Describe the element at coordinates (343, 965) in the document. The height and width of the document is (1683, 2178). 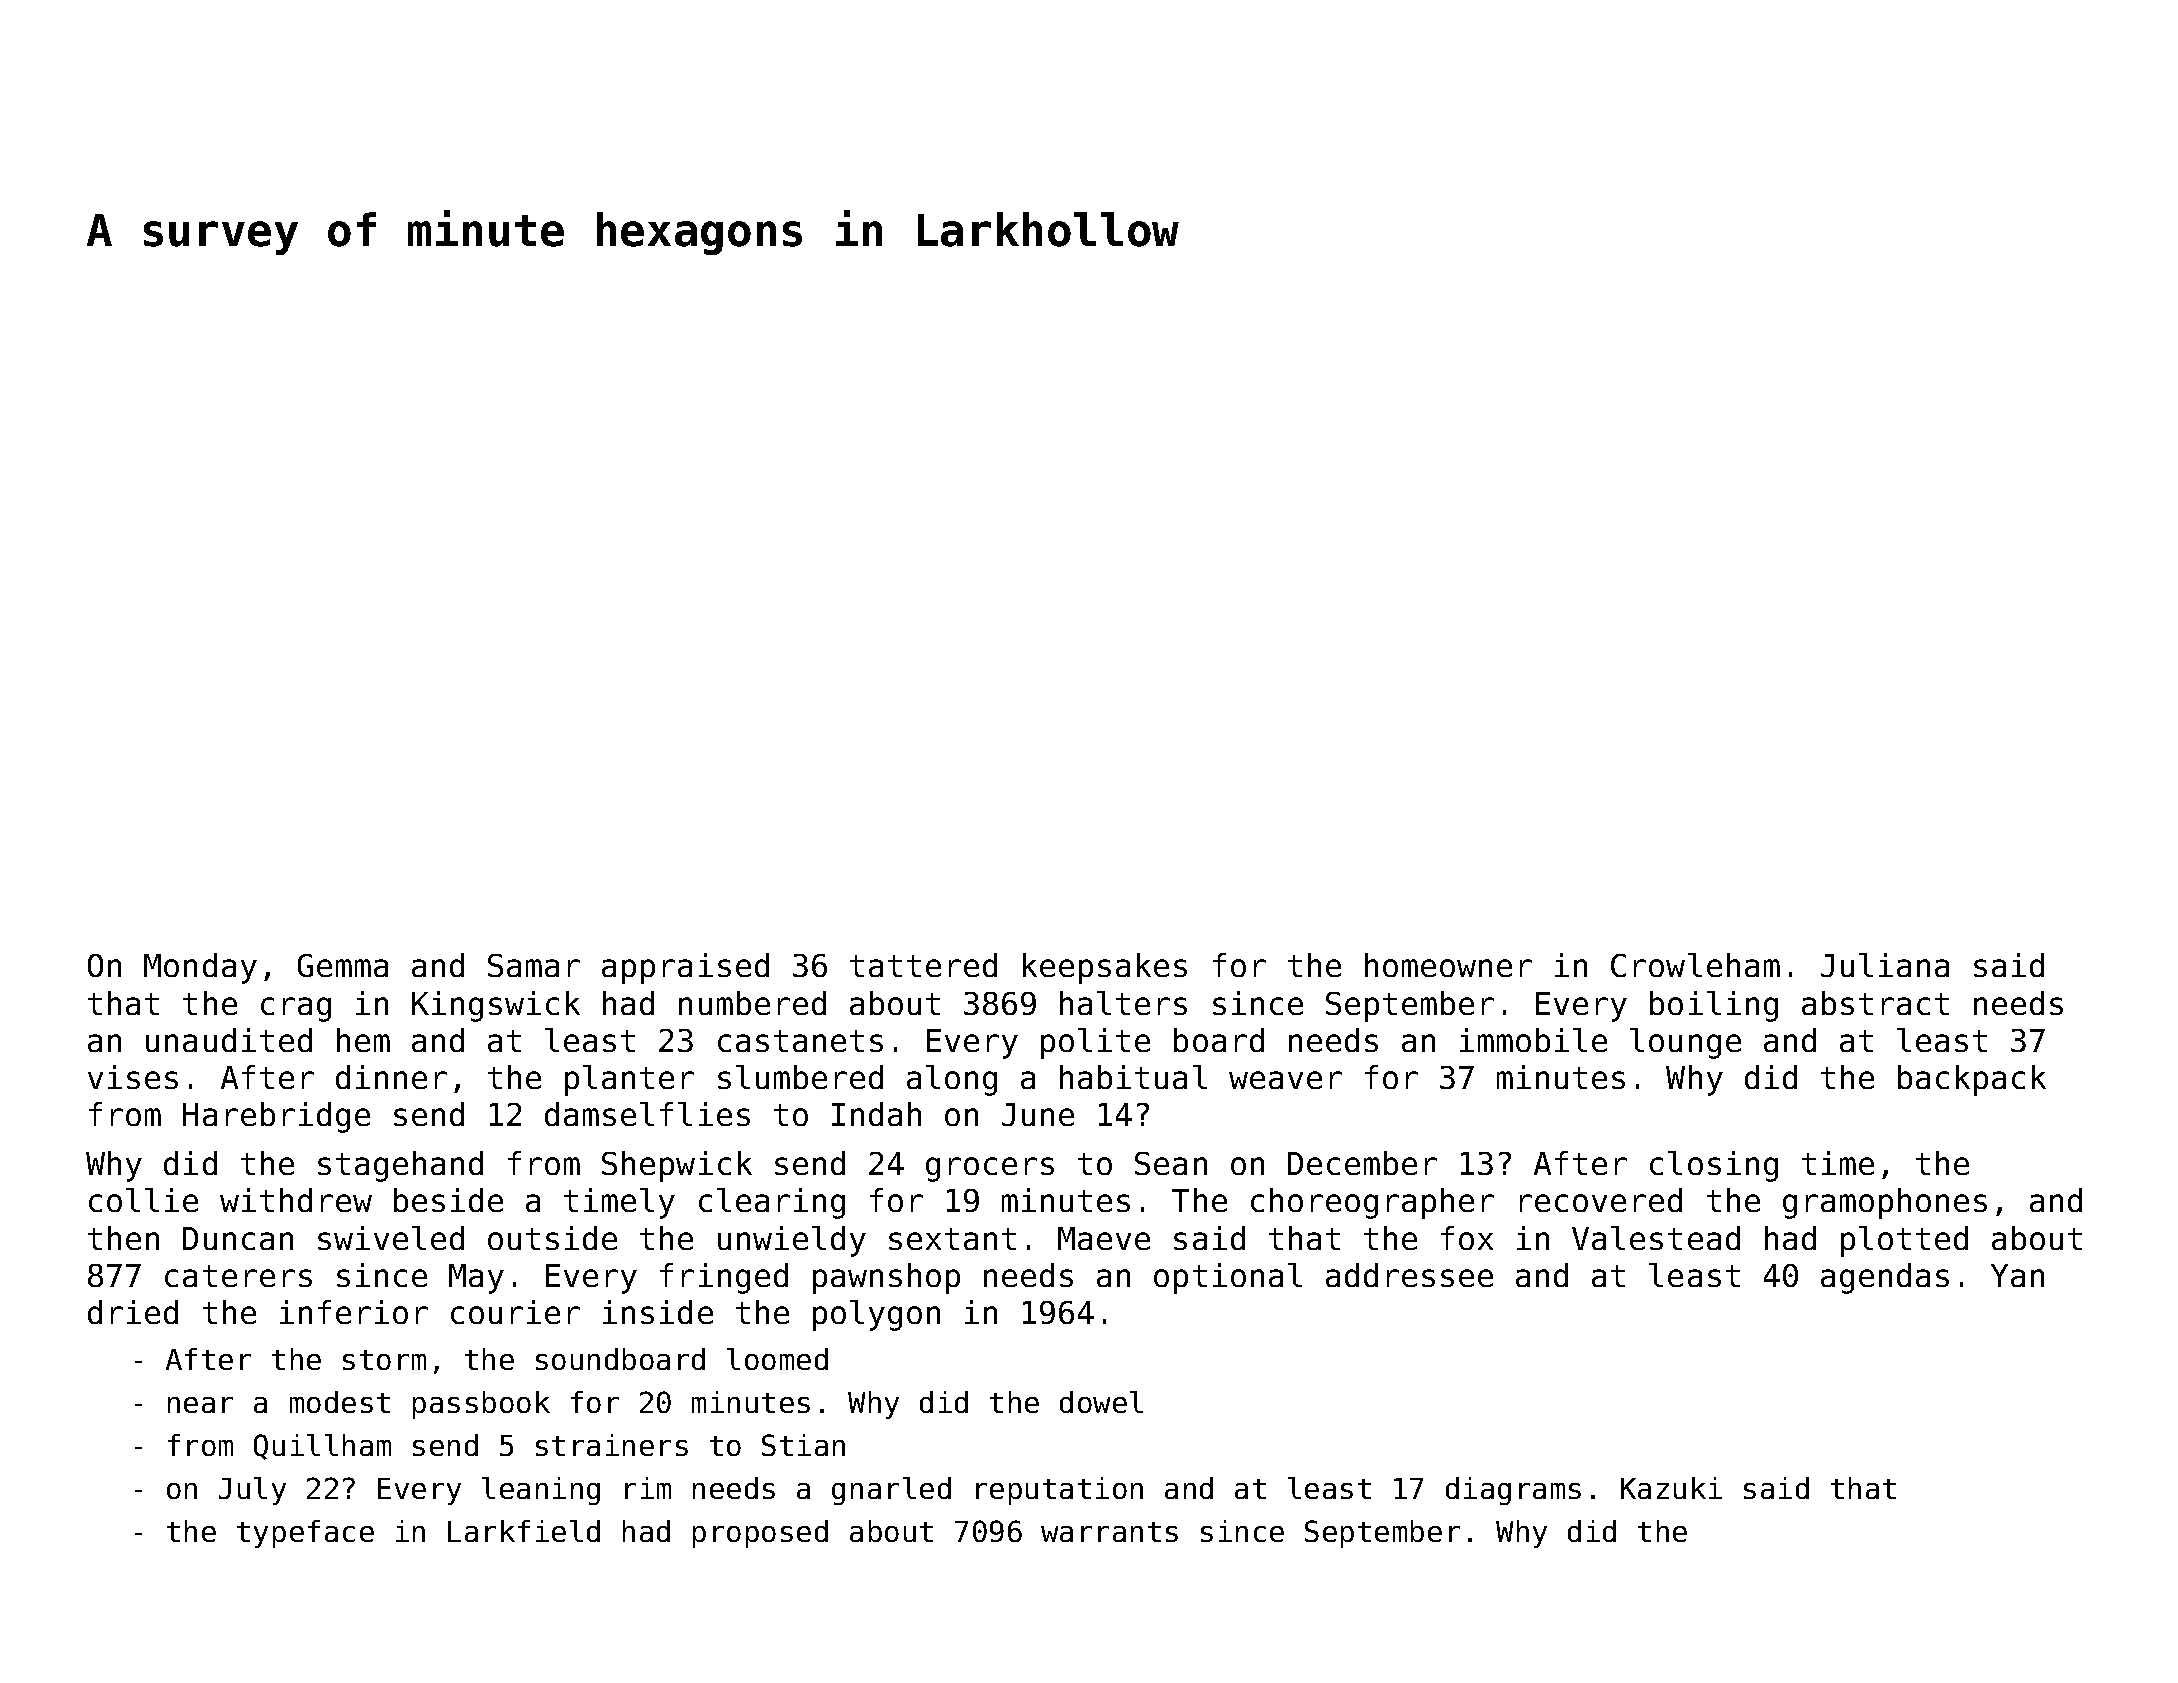
I see `Gemma` at that location.
